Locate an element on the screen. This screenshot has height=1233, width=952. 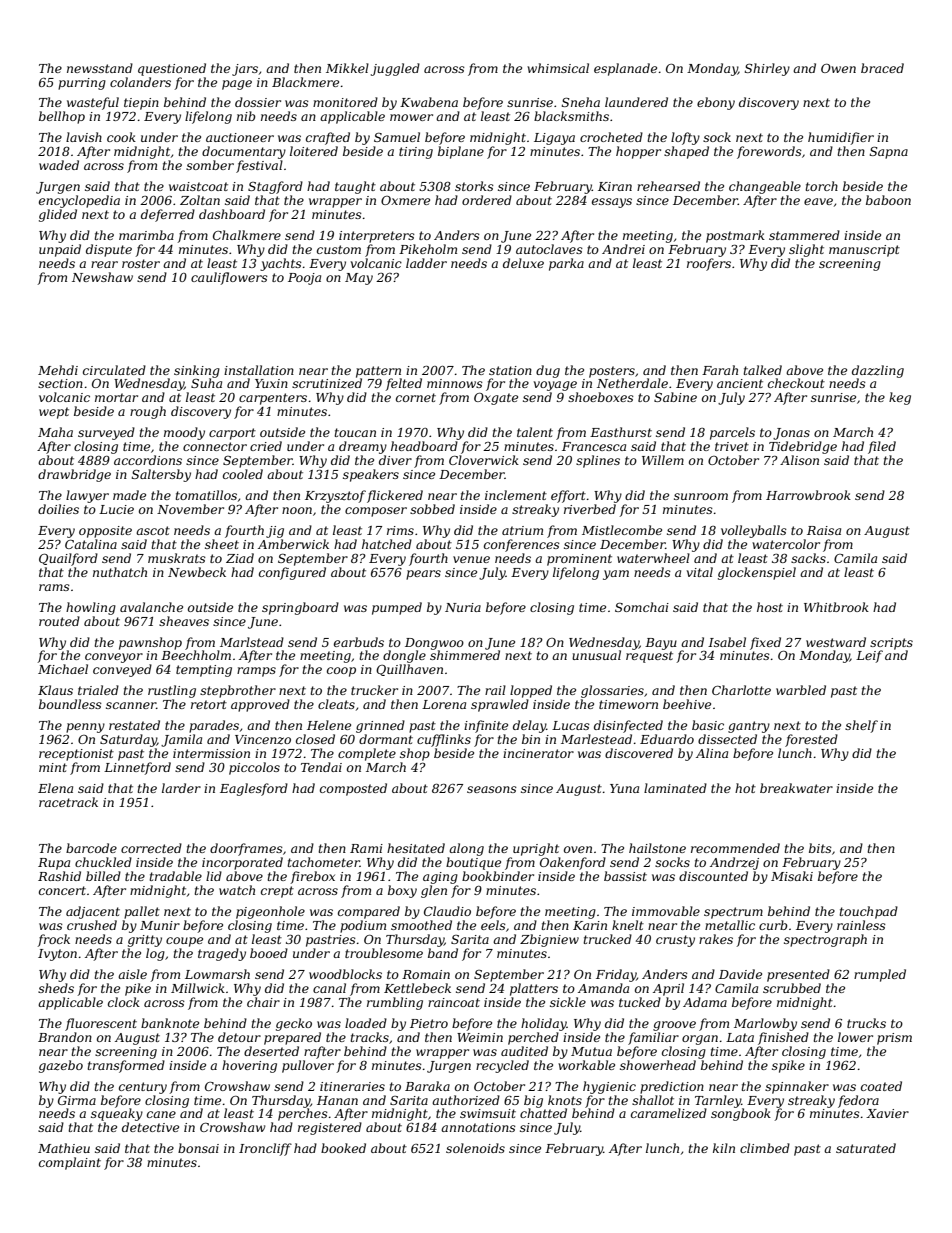
filed is located at coordinates (882, 447).
